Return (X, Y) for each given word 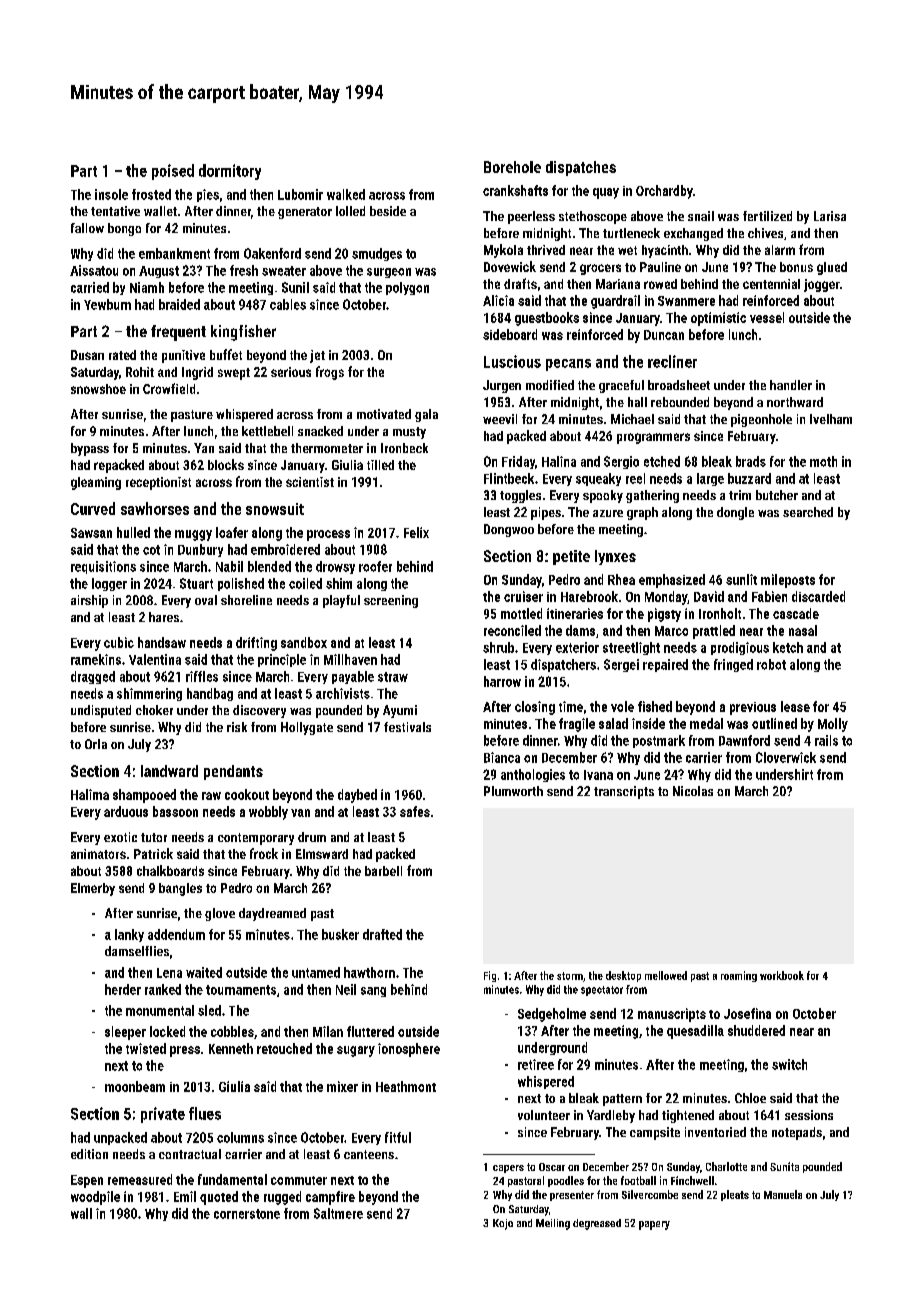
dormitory (230, 172)
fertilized (767, 216)
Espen (87, 1181)
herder (123, 989)
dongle (735, 513)
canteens (369, 1154)
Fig (490, 976)
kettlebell (267, 431)
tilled (380, 465)
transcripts (624, 792)
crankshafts (515, 190)
